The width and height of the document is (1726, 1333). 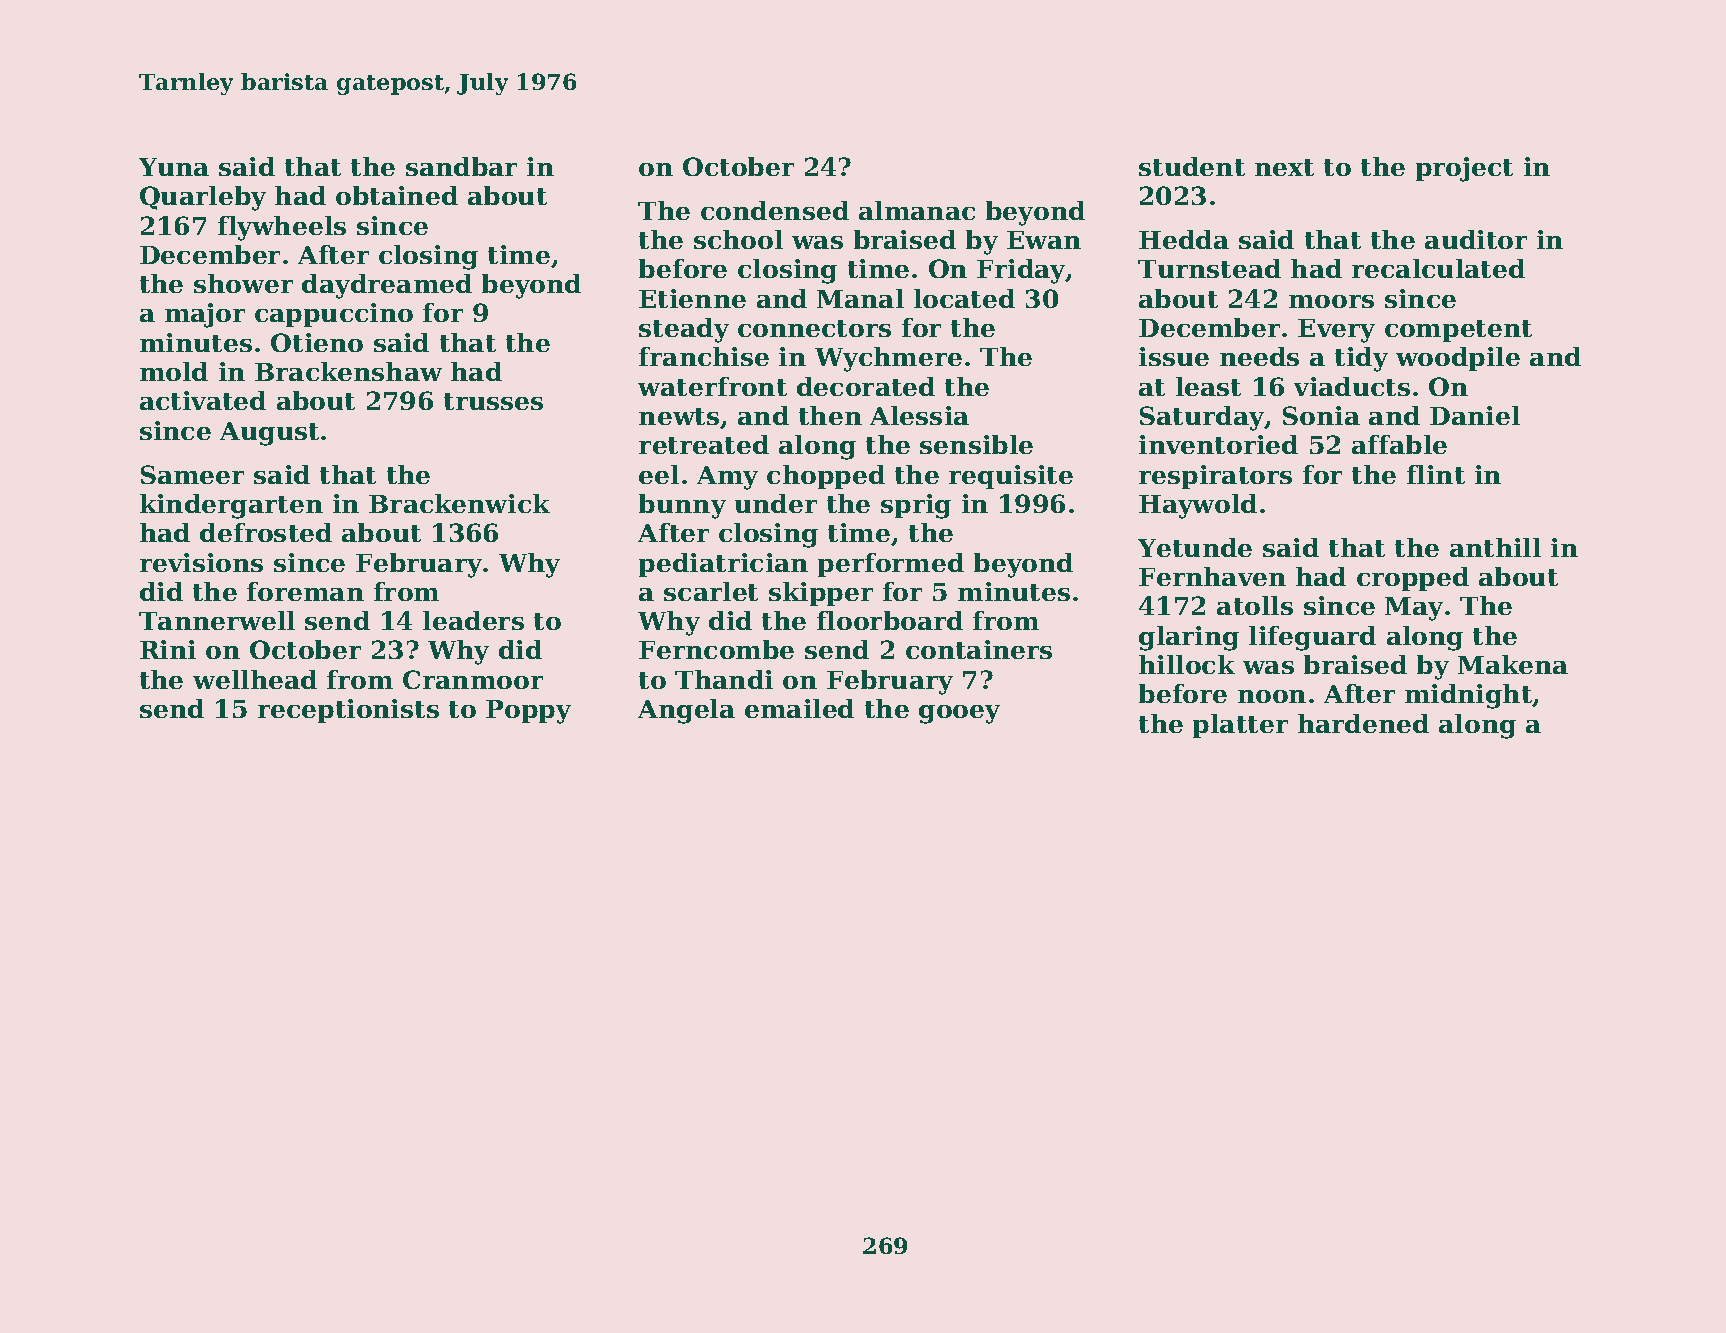 What do you see at coordinates (1255, 605) in the document?
I see `atolls` at bounding box center [1255, 605].
